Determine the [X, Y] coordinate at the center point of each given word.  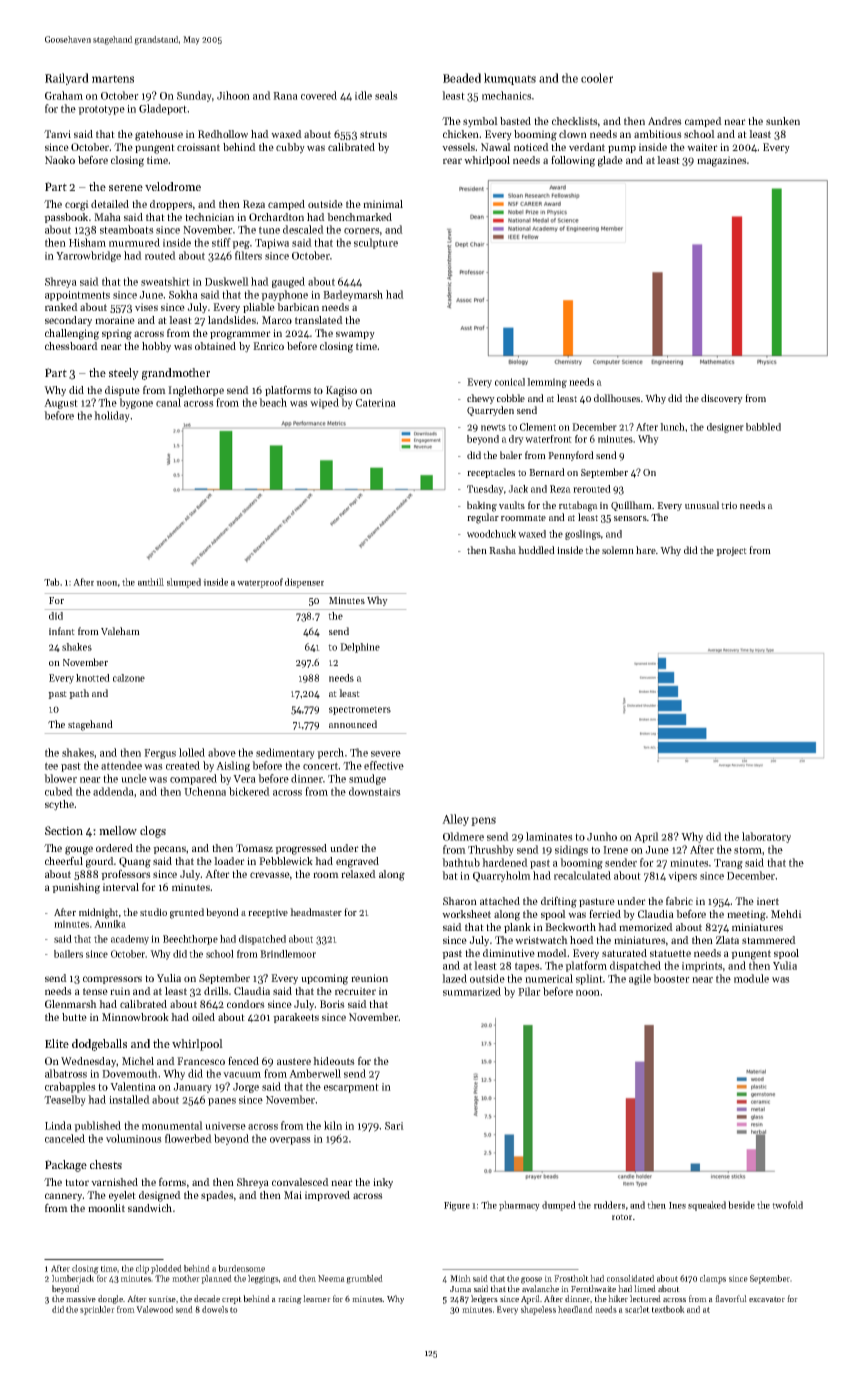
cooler [597, 78]
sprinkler [97, 1310]
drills [216, 991]
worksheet [466, 914]
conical [510, 382]
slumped [184, 583]
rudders [609, 1205]
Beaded [462, 78]
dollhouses [617, 398]
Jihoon [233, 95]
